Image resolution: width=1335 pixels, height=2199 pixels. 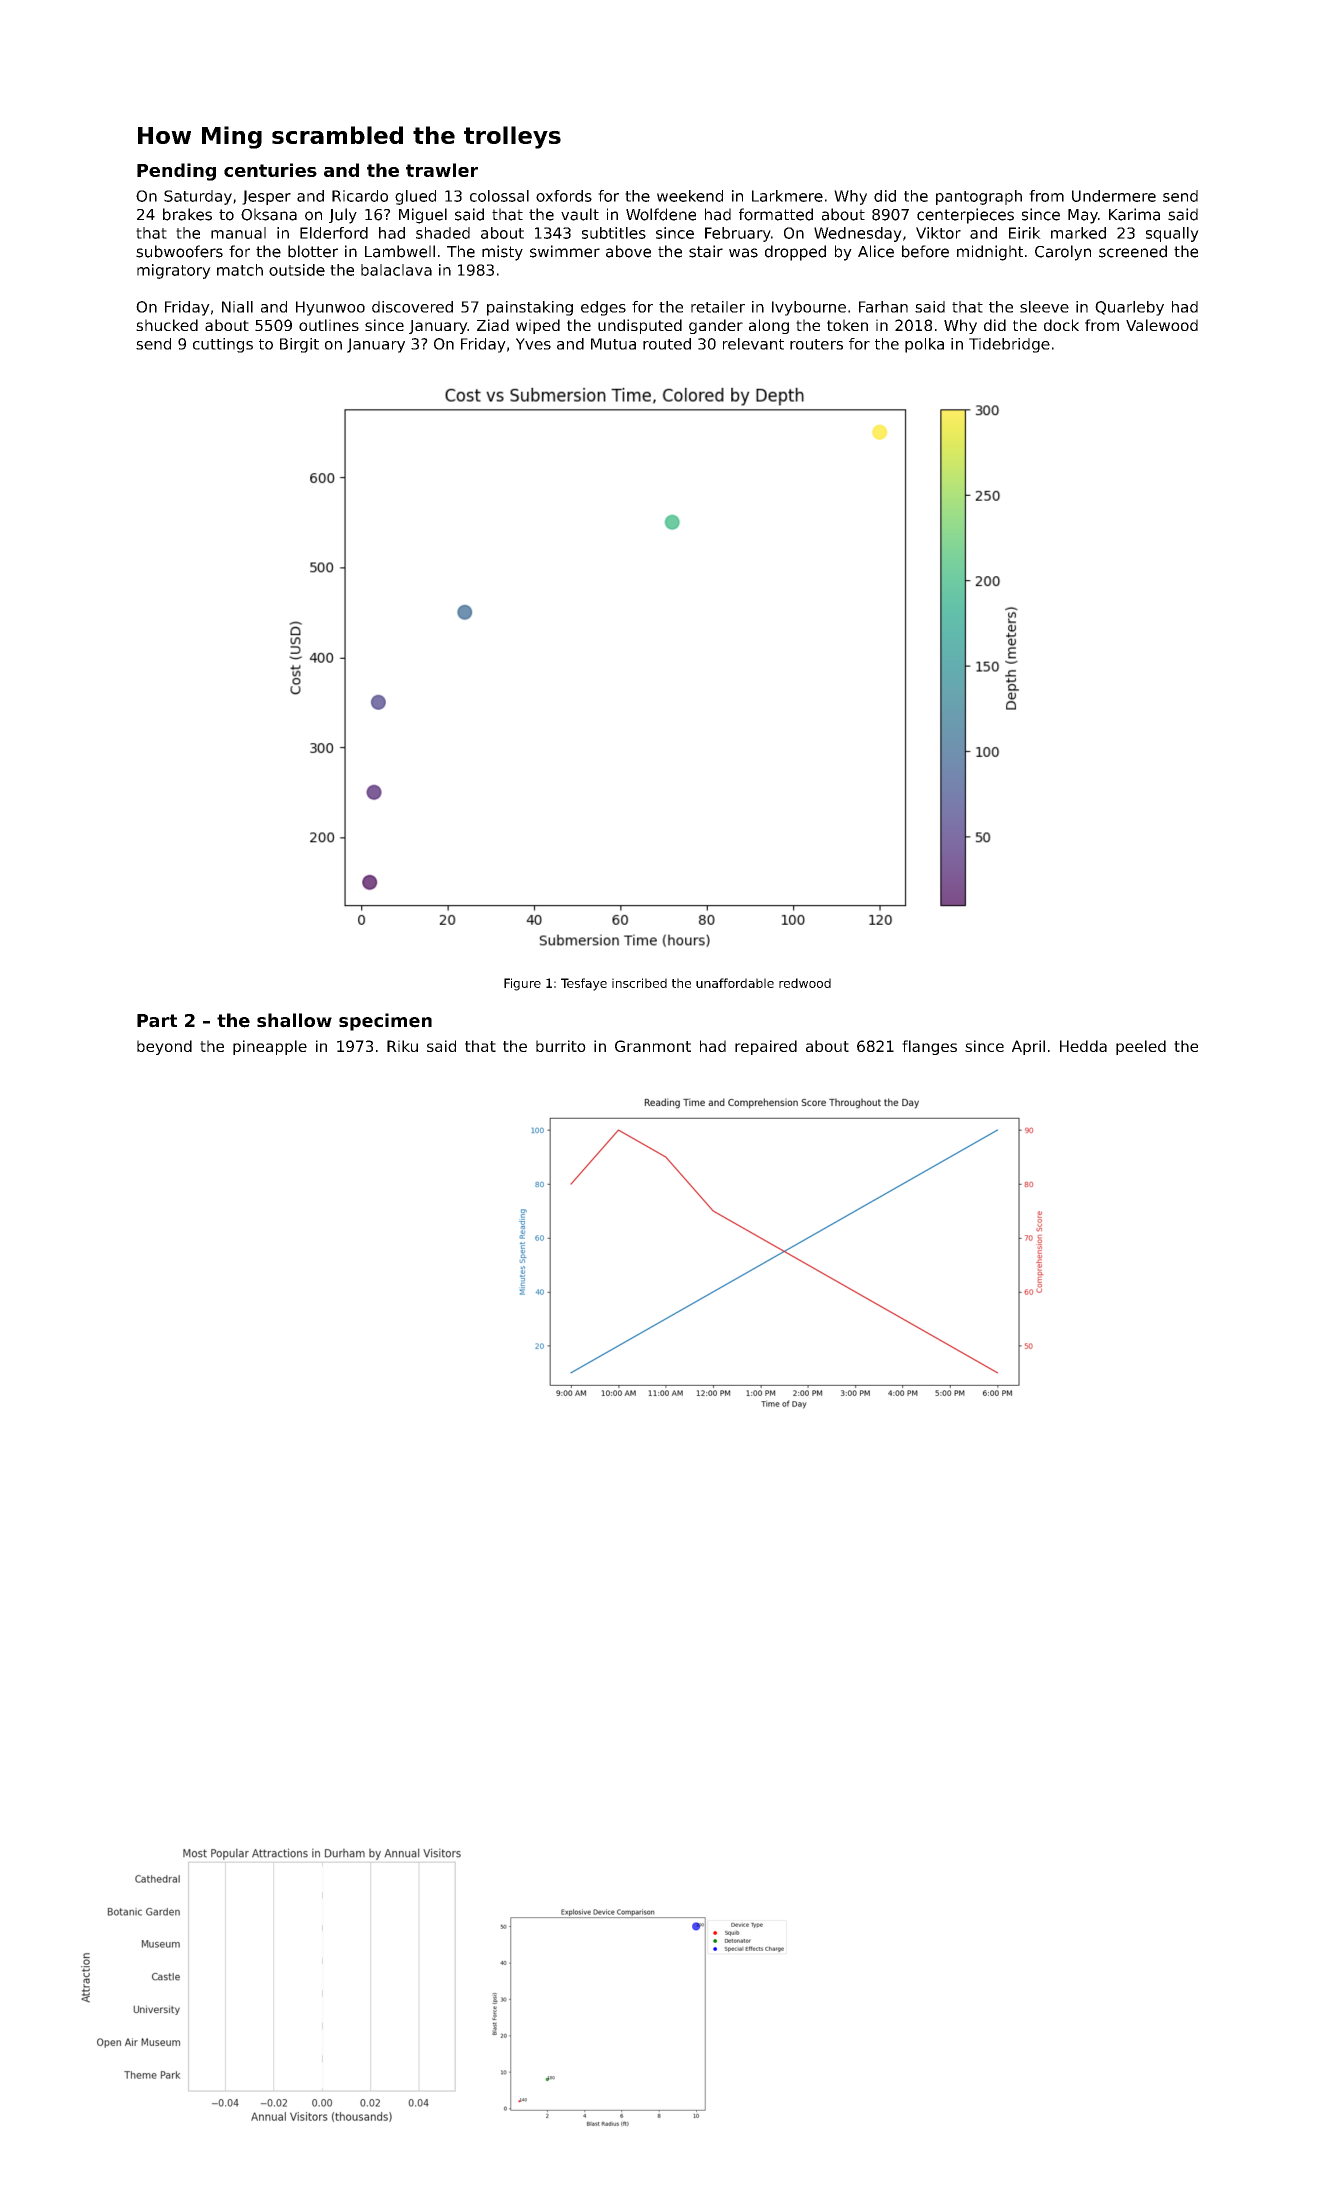 What do you see at coordinates (805, 983) in the screenshot?
I see `redwood` at bounding box center [805, 983].
